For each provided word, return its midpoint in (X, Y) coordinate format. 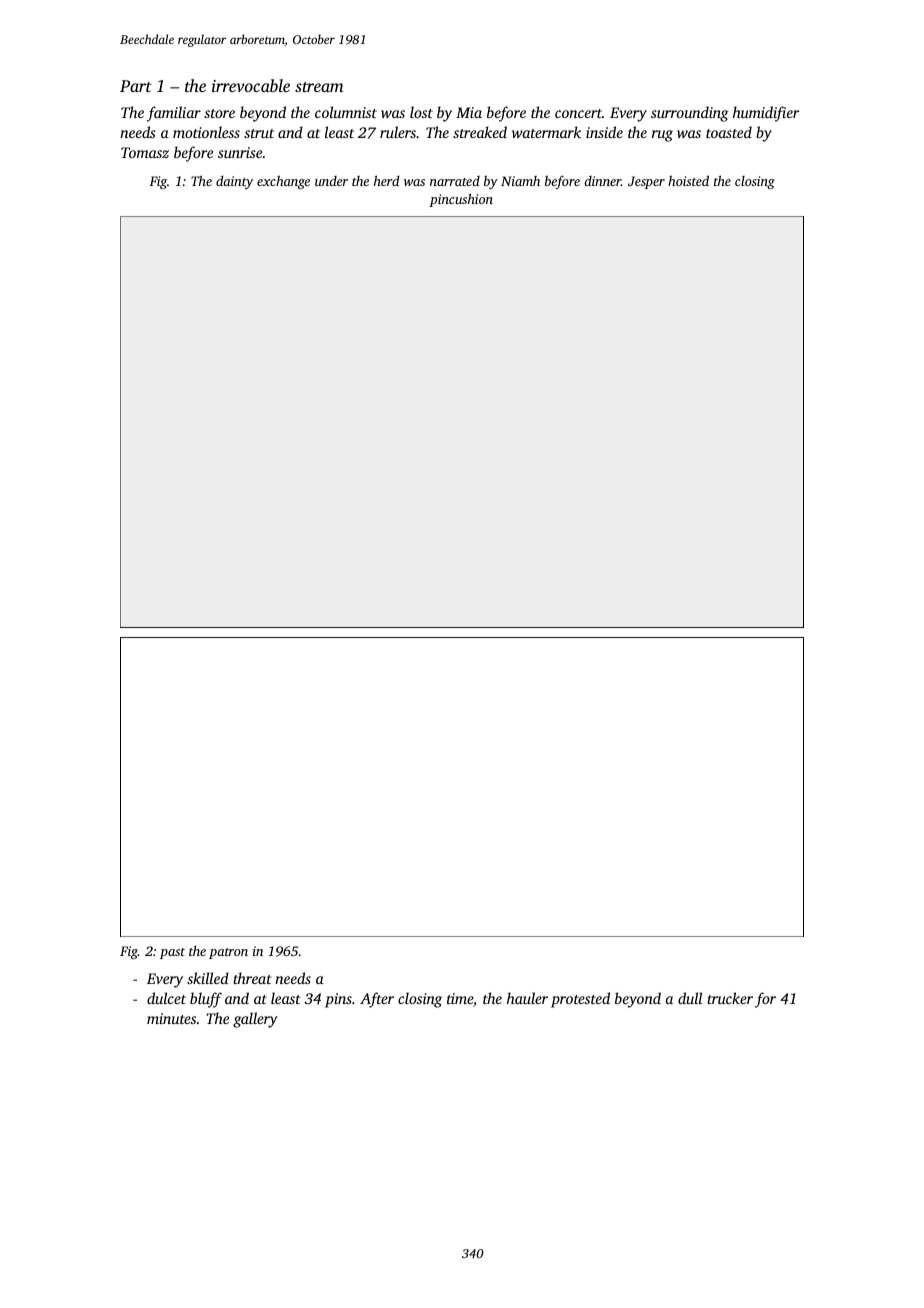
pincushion (461, 200)
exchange (283, 182)
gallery (255, 1020)
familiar (174, 114)
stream (319, 87)
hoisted (688, 180)
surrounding (689, 114)
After (377, 1000)
